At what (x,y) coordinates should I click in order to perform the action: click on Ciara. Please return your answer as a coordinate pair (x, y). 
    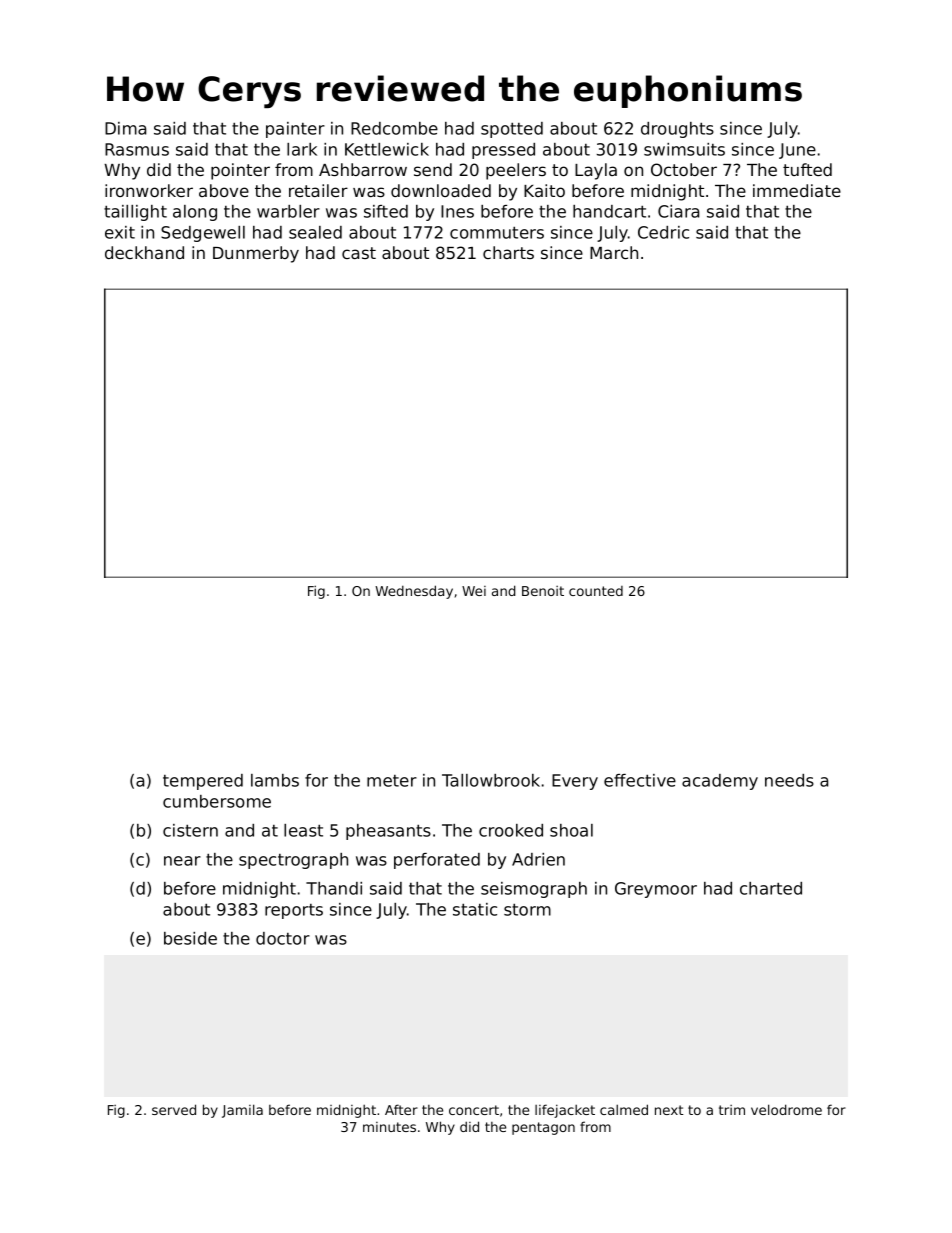
    Looking at the image, I should click on (678, 211).
